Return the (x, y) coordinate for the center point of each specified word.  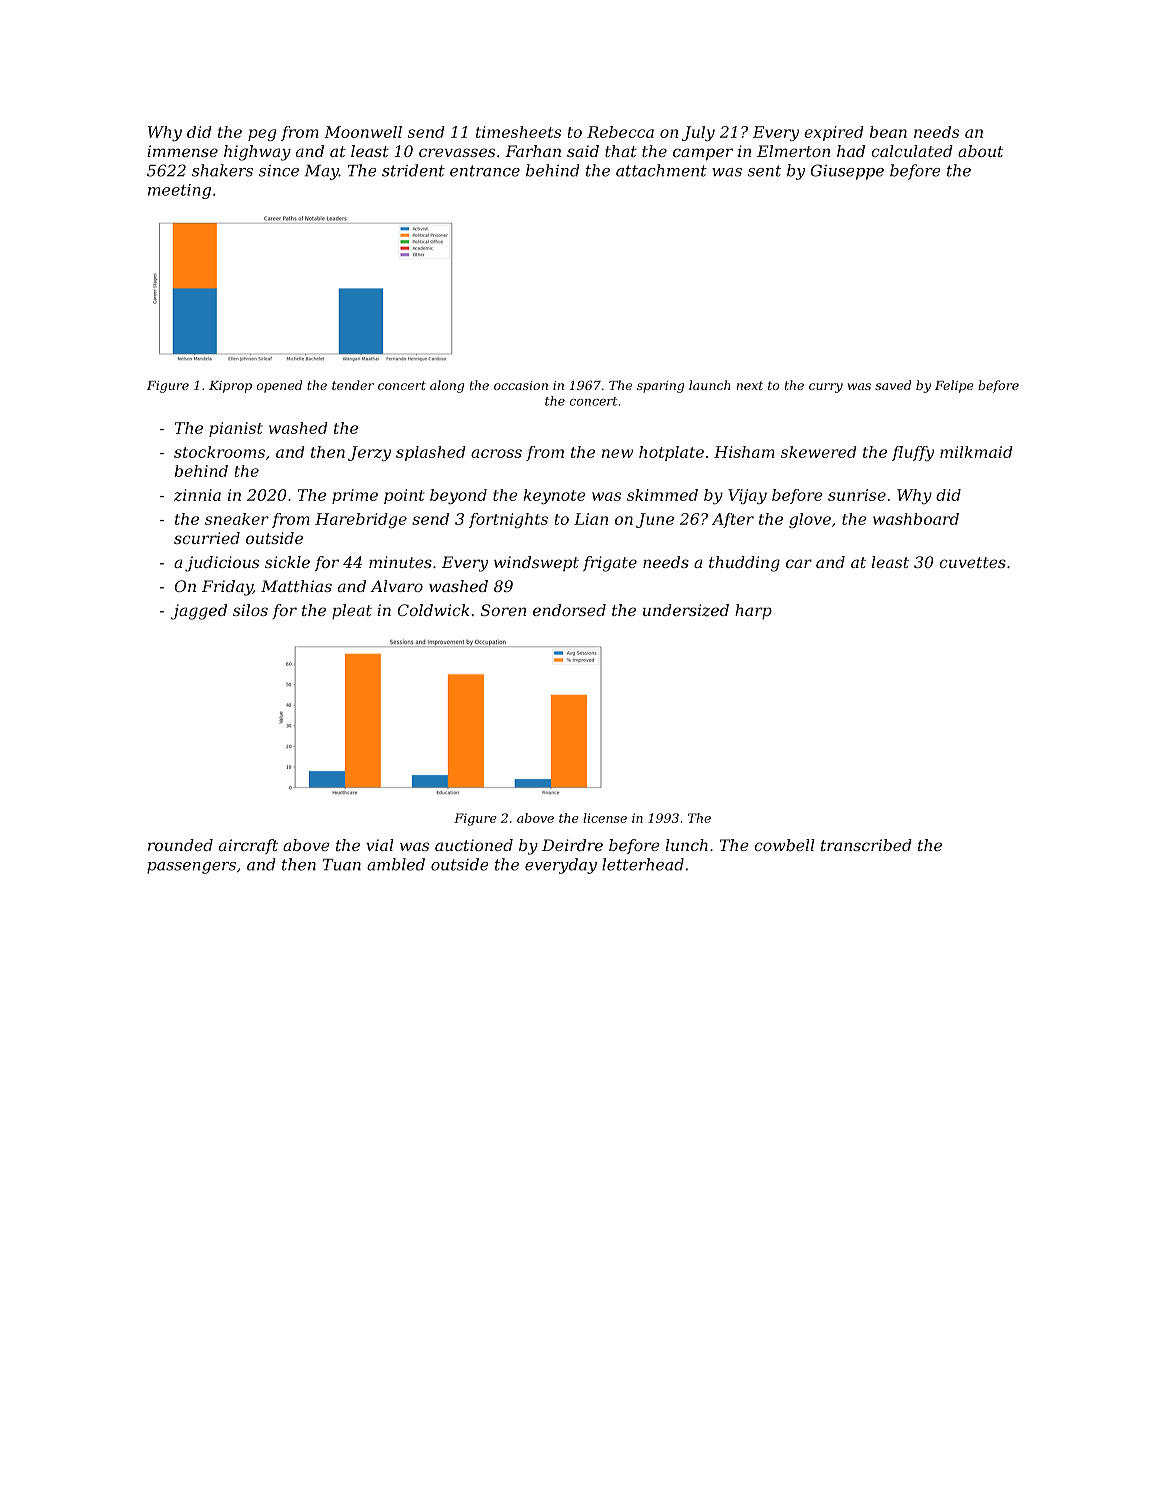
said (583, 151)
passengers (191, 868)
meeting (179, 191)
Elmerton (793, 151)
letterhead (643, 864)
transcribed (866, 845)
